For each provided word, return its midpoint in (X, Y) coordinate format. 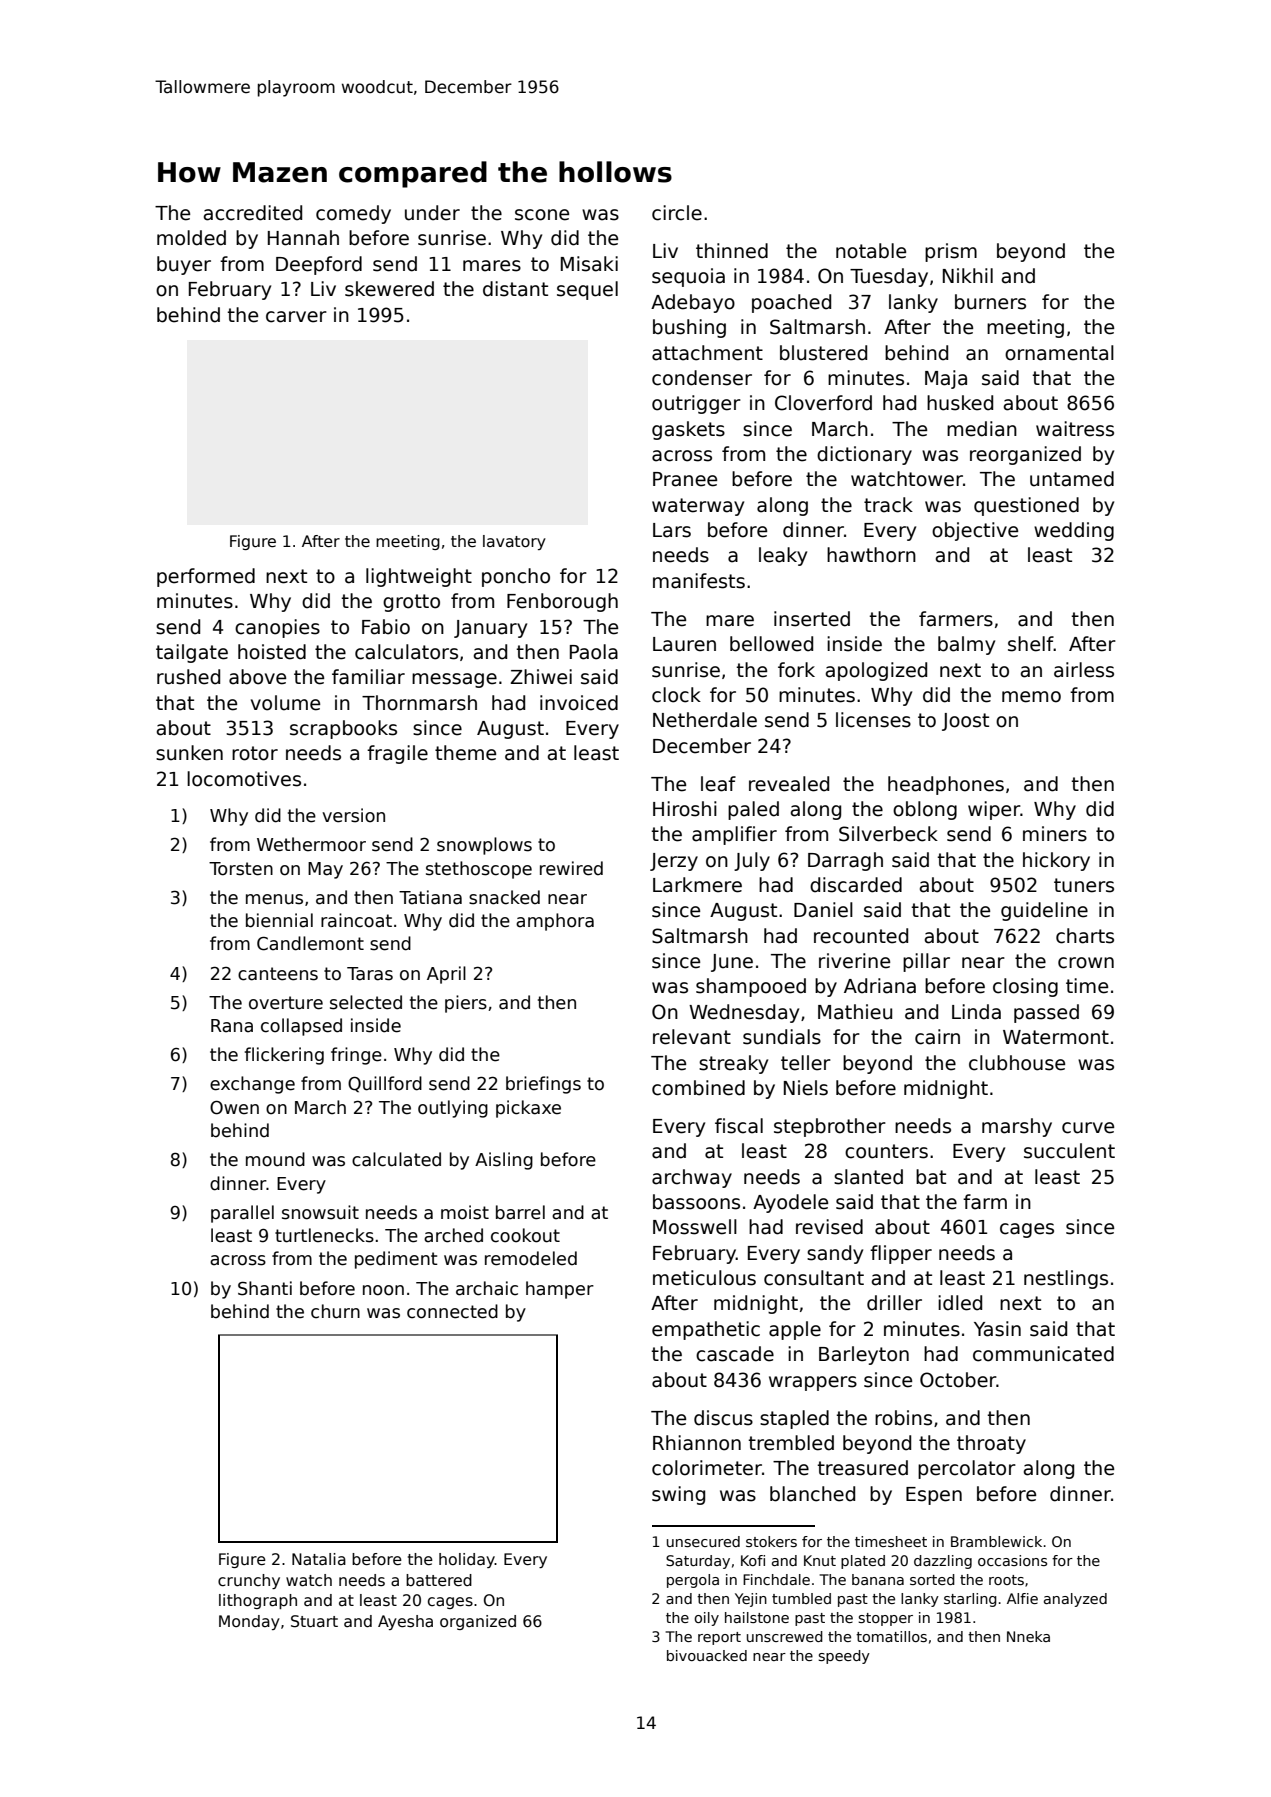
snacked (504, 897)
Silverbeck (888, 834)
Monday (249, 1622)
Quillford (385, 1084)
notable (871, 251)
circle (677, 213)
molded (191, 238)
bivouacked (707, 1655)
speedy (844, 1657)
